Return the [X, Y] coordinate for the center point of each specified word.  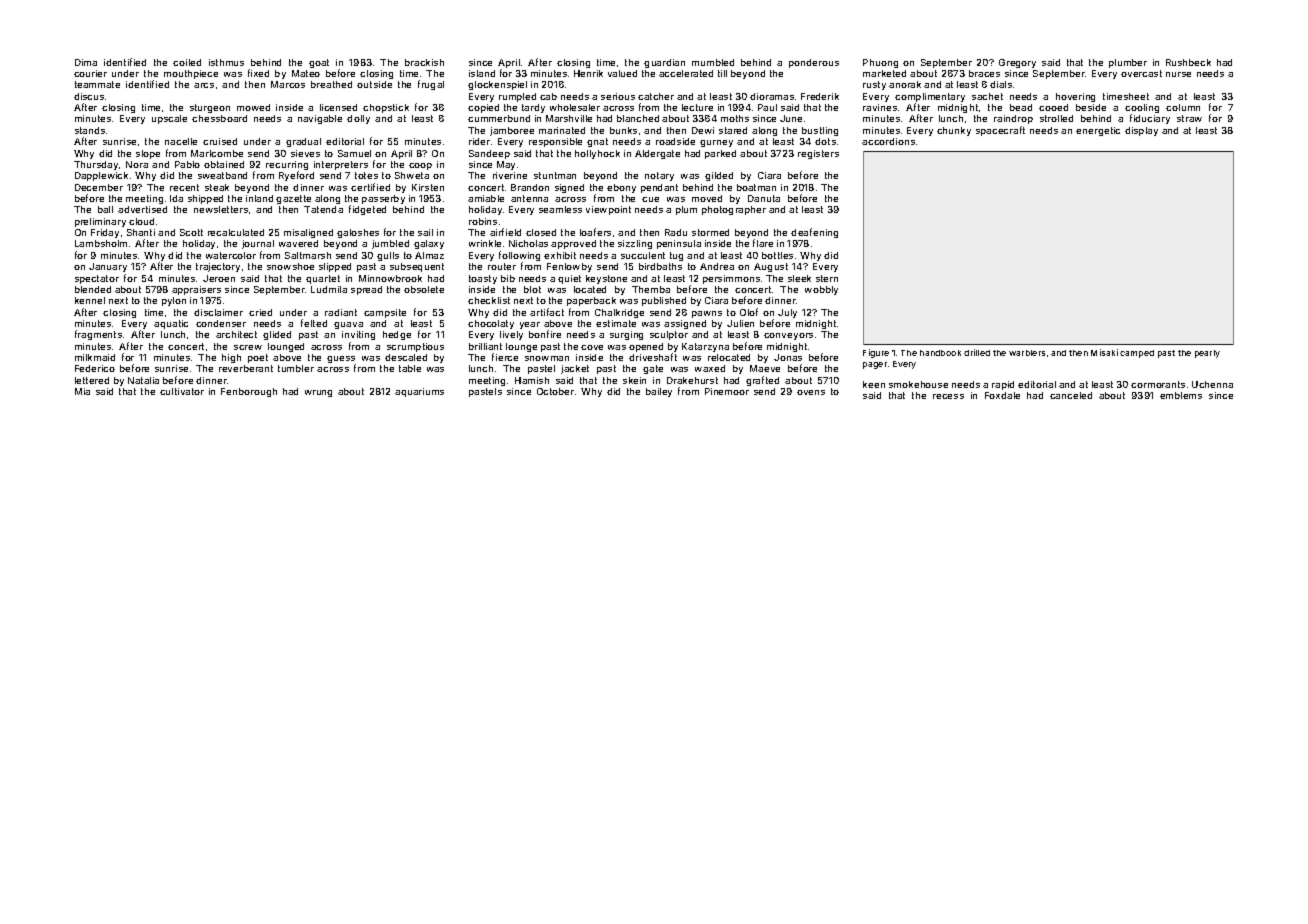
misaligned [308, 233]
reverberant [246, 368]
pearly [1207, 354]
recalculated [236, 232]
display [1141, 131]
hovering [1075, 97]
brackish [424, 62]
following [519, 256]
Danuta [764, 198]
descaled [406, 357]
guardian [664, 63]
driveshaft [653, 357]
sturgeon [210, 108]
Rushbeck [1188, 62]
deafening [814, 233]
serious [618, 96]
